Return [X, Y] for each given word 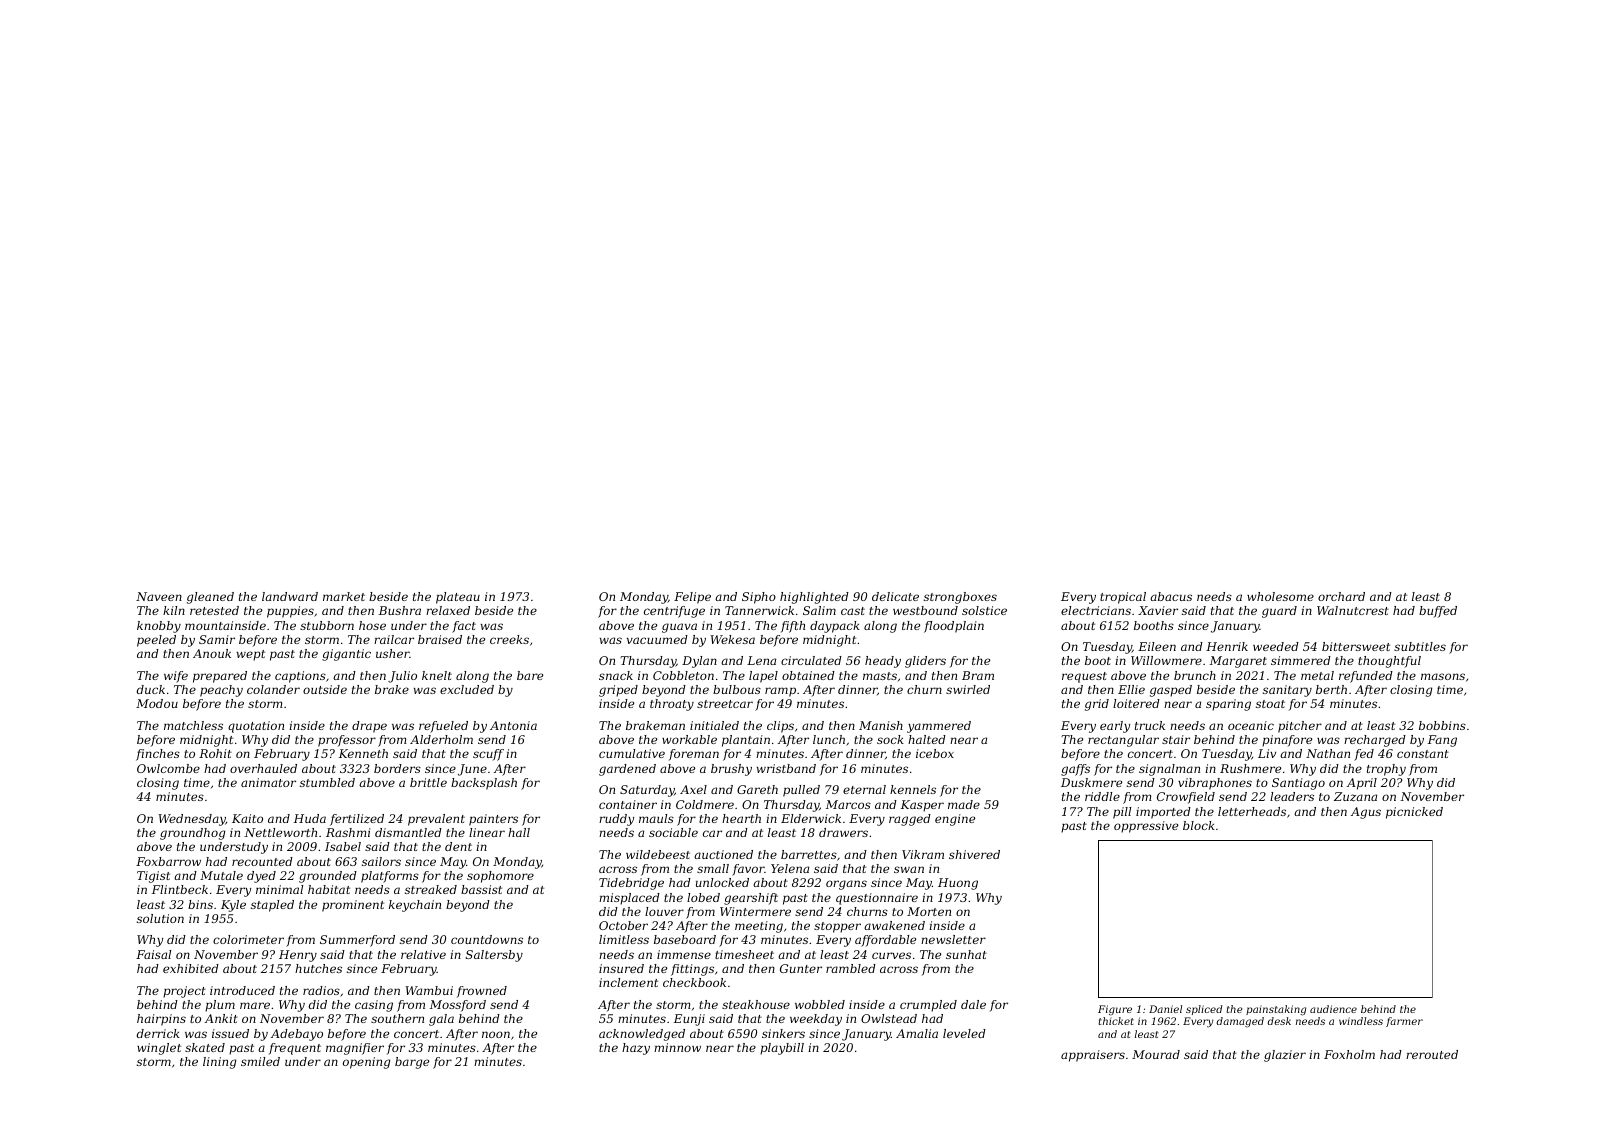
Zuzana [1355, 796]
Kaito [247, 818]
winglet [159, 1049]
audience [1333, 1009]
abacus [1171, 596]
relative [423, 954]
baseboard [685, 939]
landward [290, 596]
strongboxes [960, 598]
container [628, 804]
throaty [672, 705]
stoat [1270, 704]
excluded [467, 689]
